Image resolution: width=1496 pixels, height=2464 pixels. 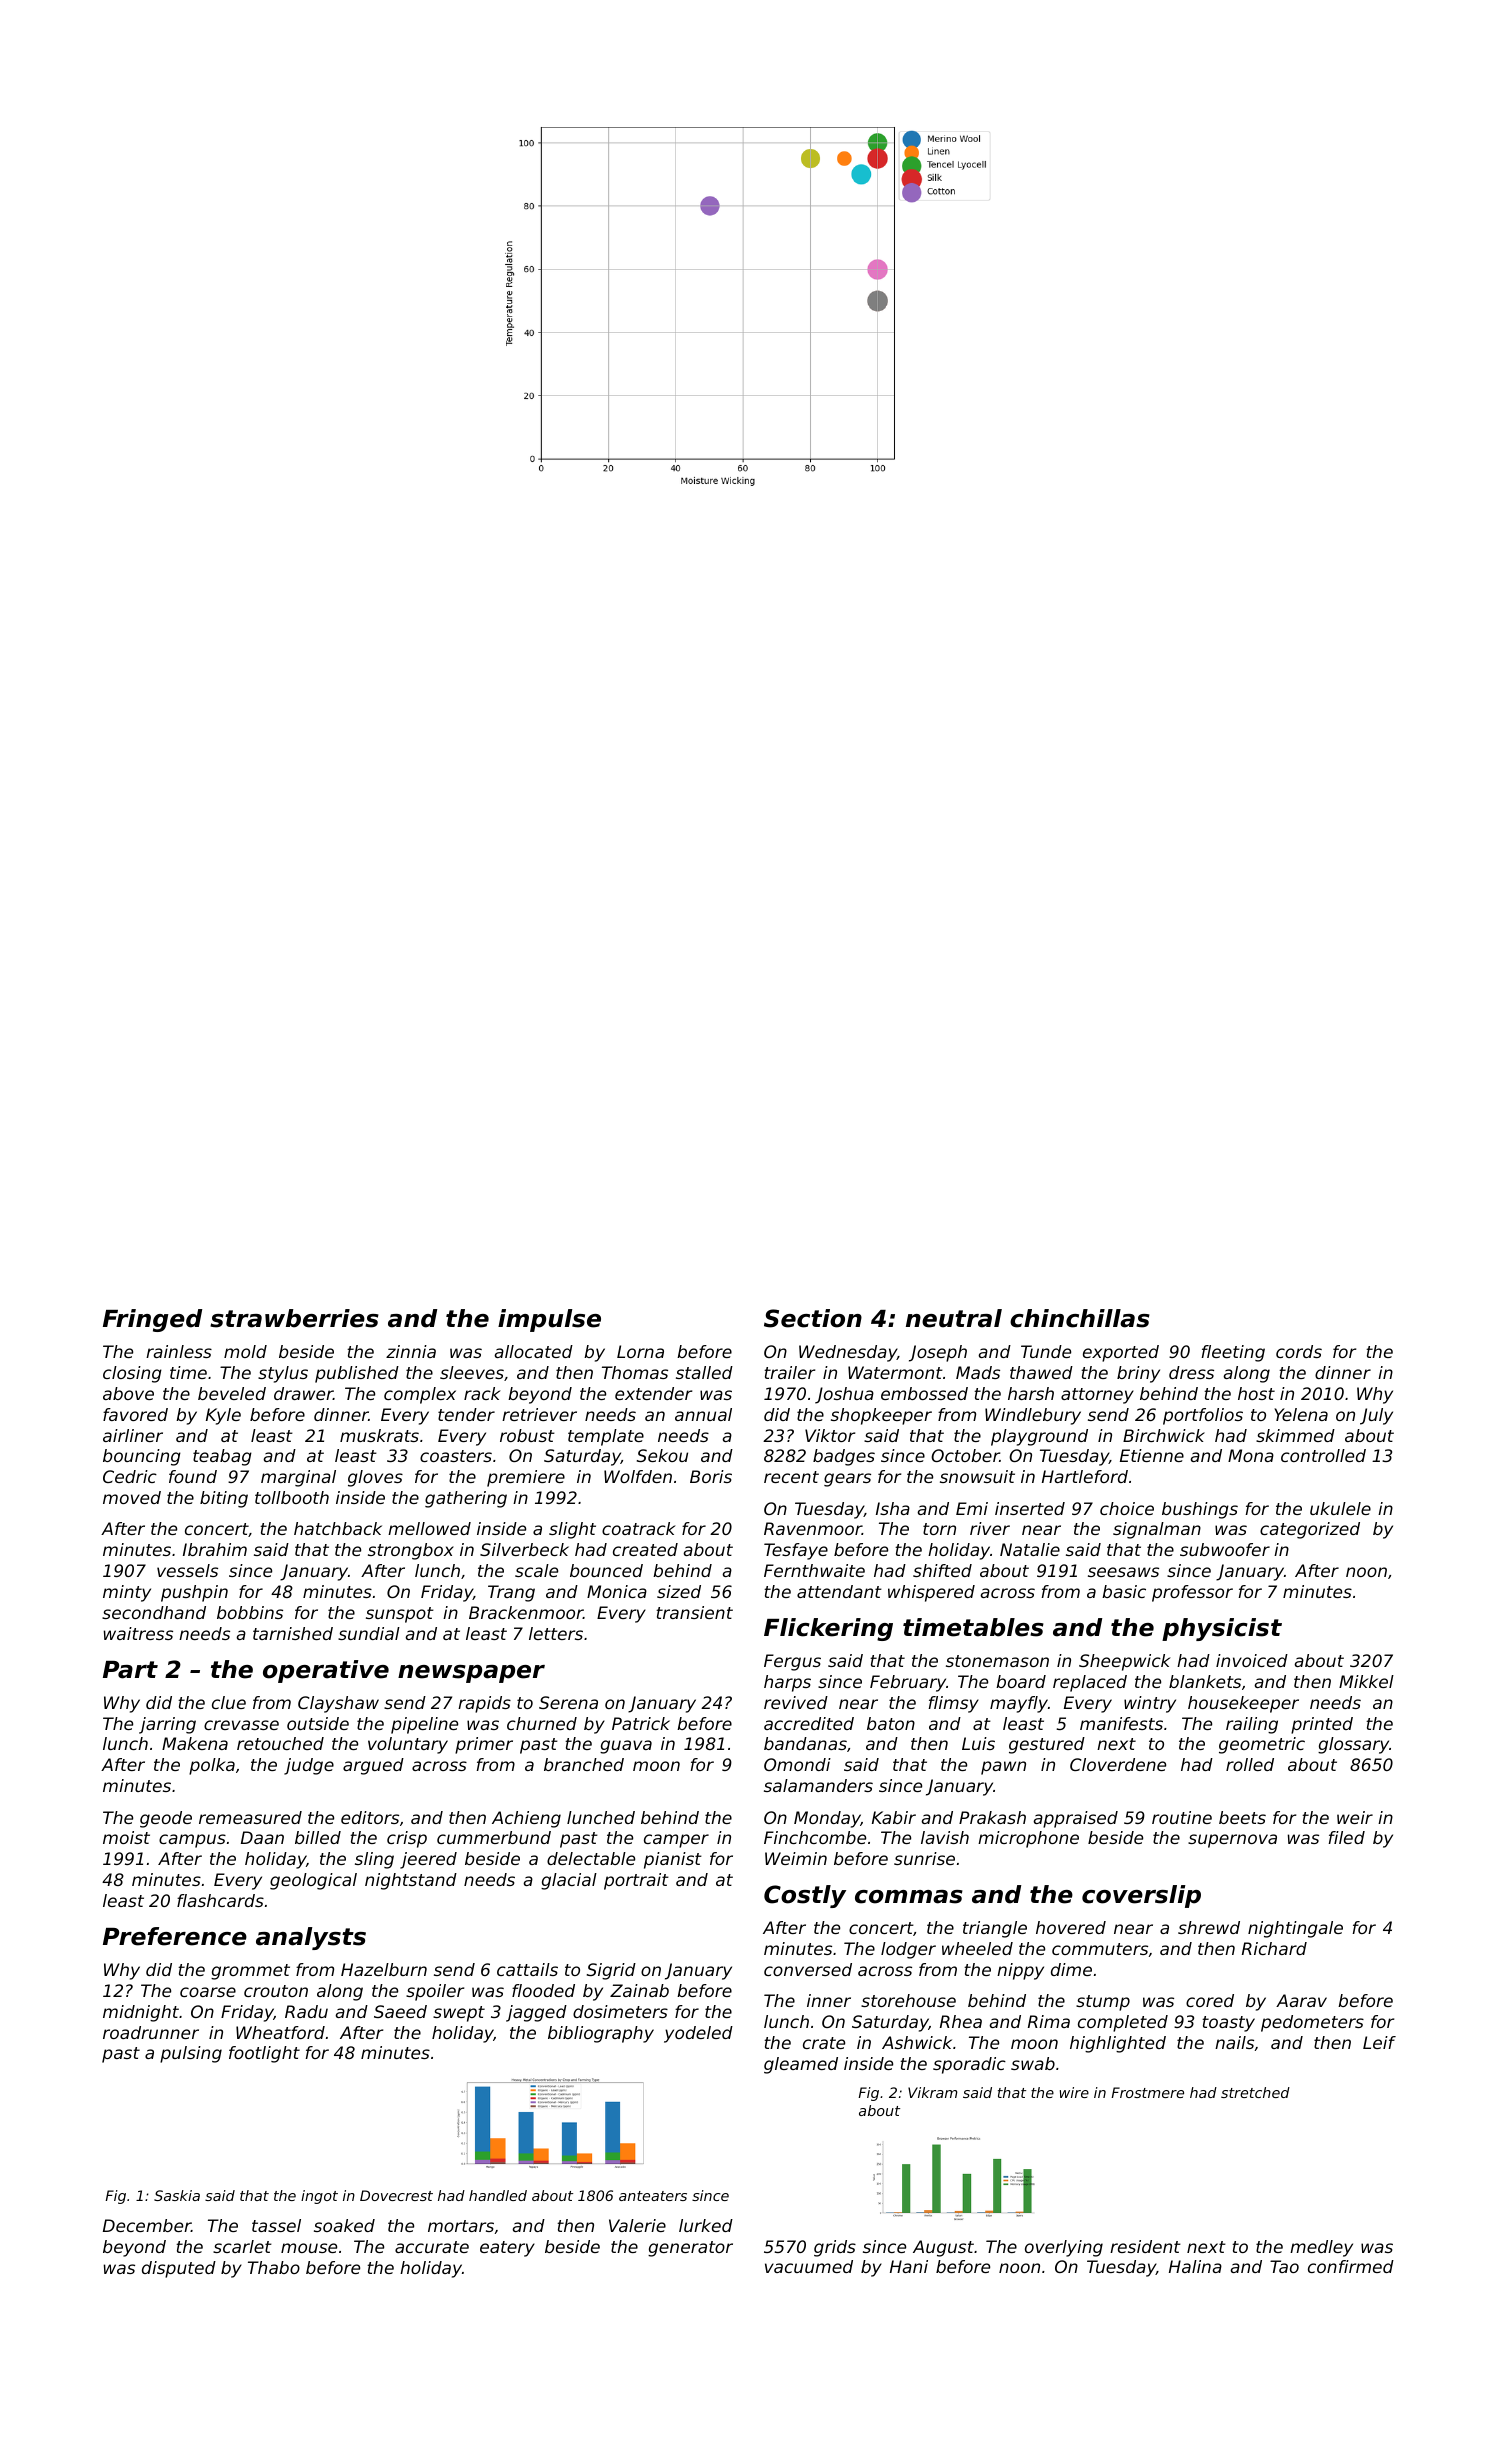 What do you see at coordinates (641, 1723) in the image?
I see `Patrick` at bounding box center [641, 1723].
